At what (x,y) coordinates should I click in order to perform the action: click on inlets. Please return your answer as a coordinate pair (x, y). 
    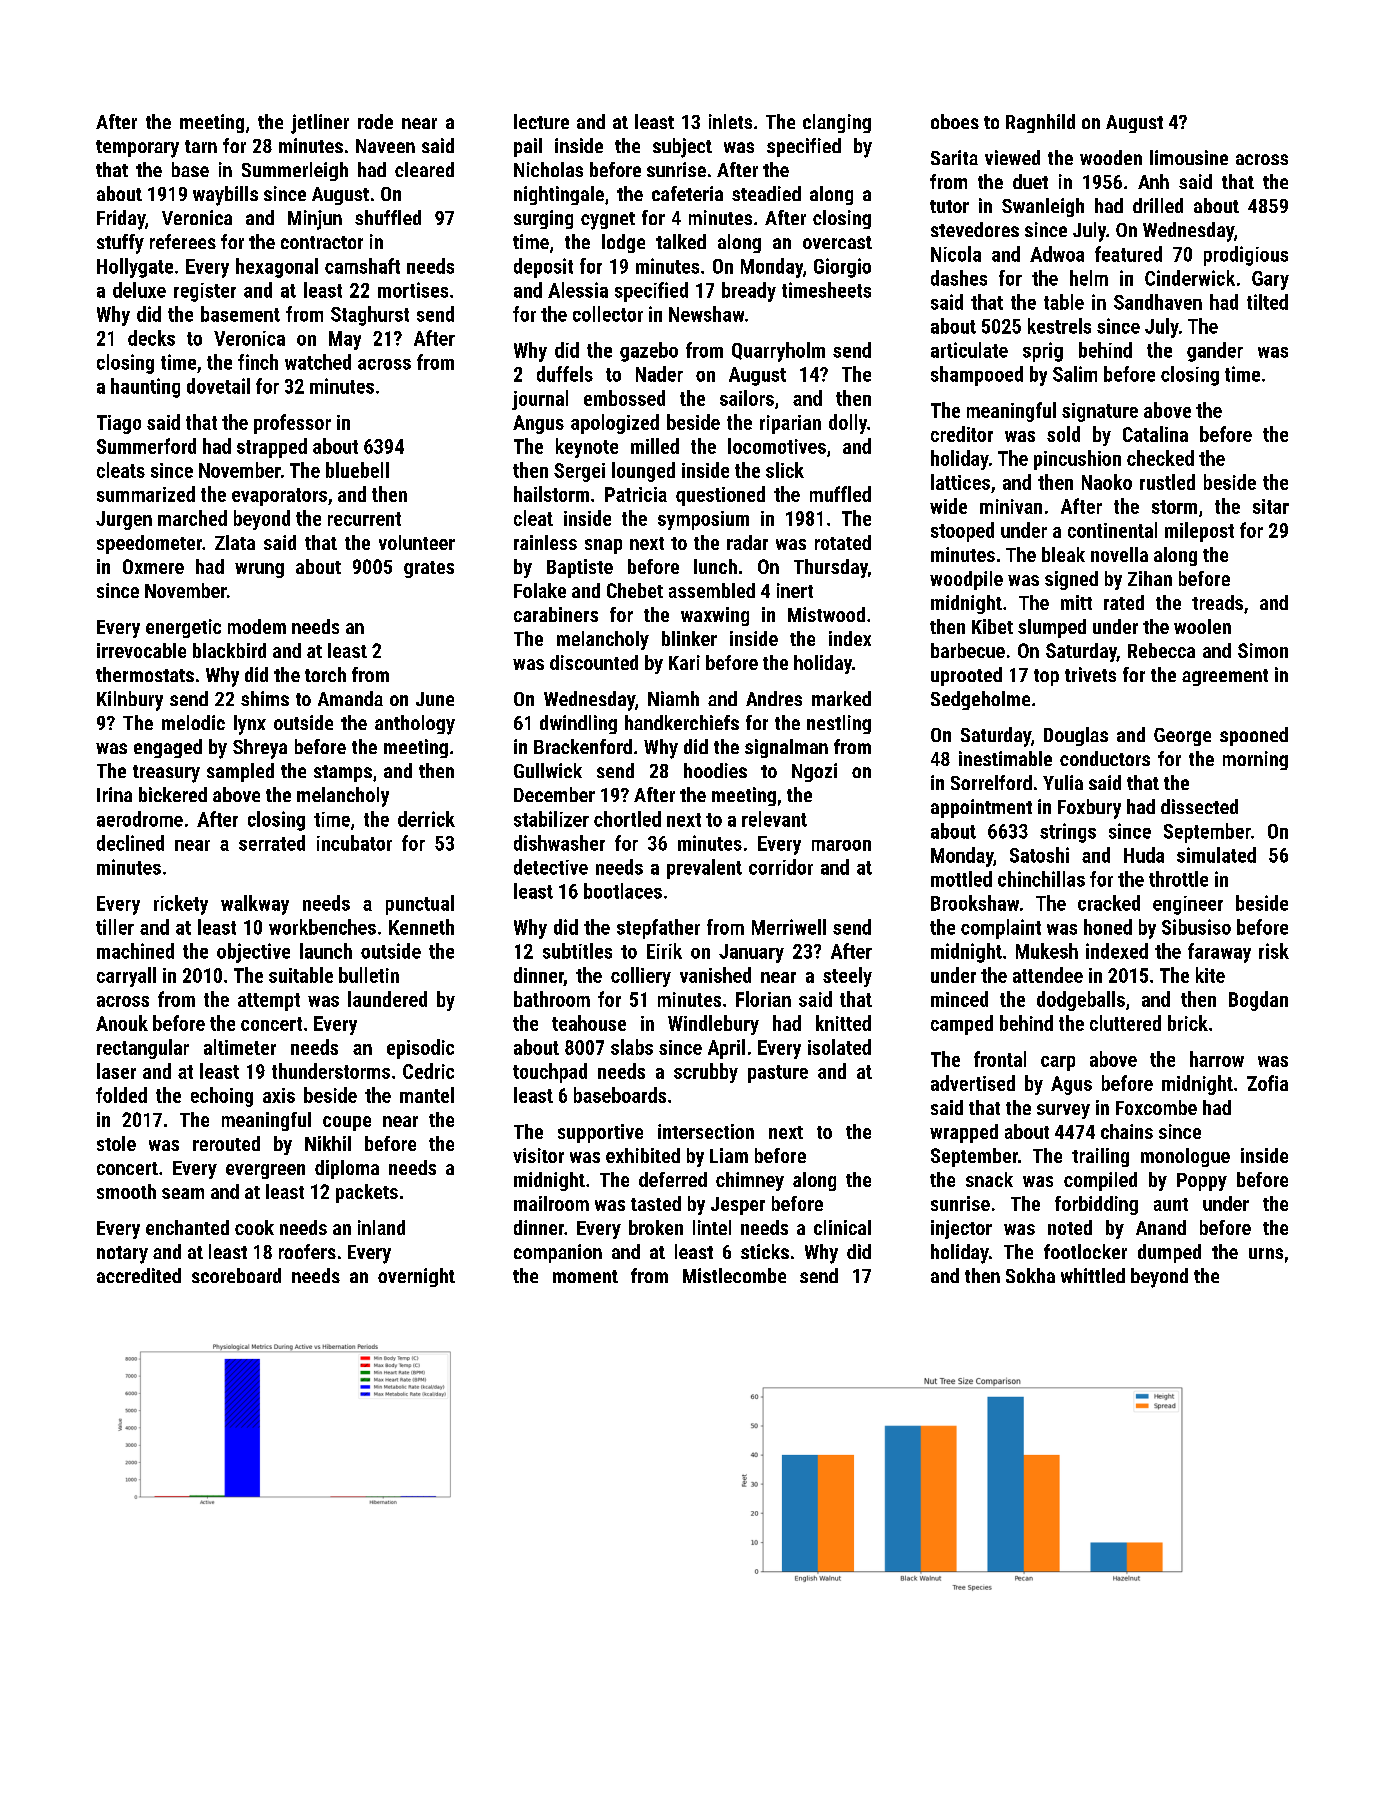
    Looking at the image, I should click on (730, 121).
